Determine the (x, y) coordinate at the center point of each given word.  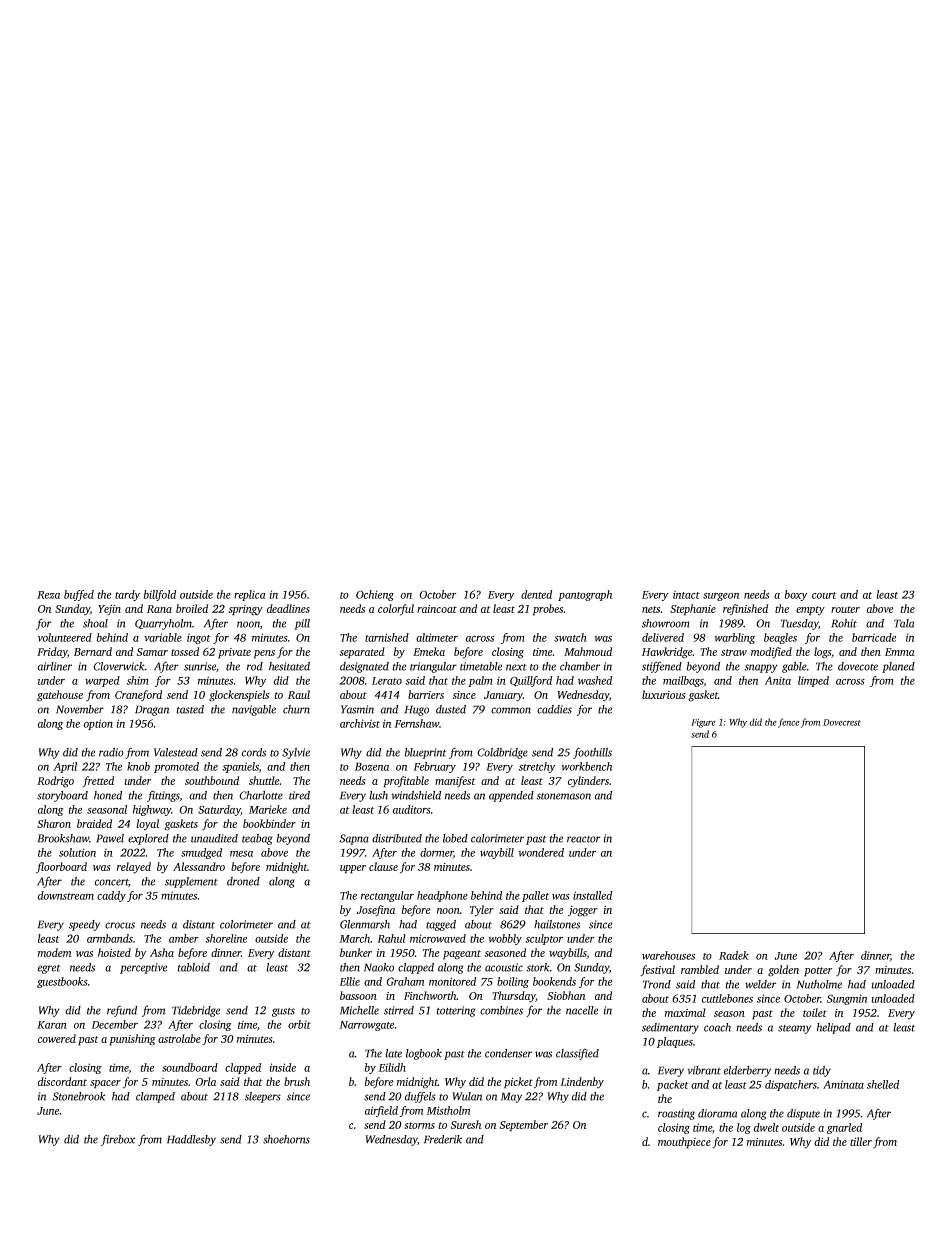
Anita (778, 681)
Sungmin (847, 999)
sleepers (263, 1097)
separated (362, 653)
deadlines (288, 608)
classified (577, 1054)
